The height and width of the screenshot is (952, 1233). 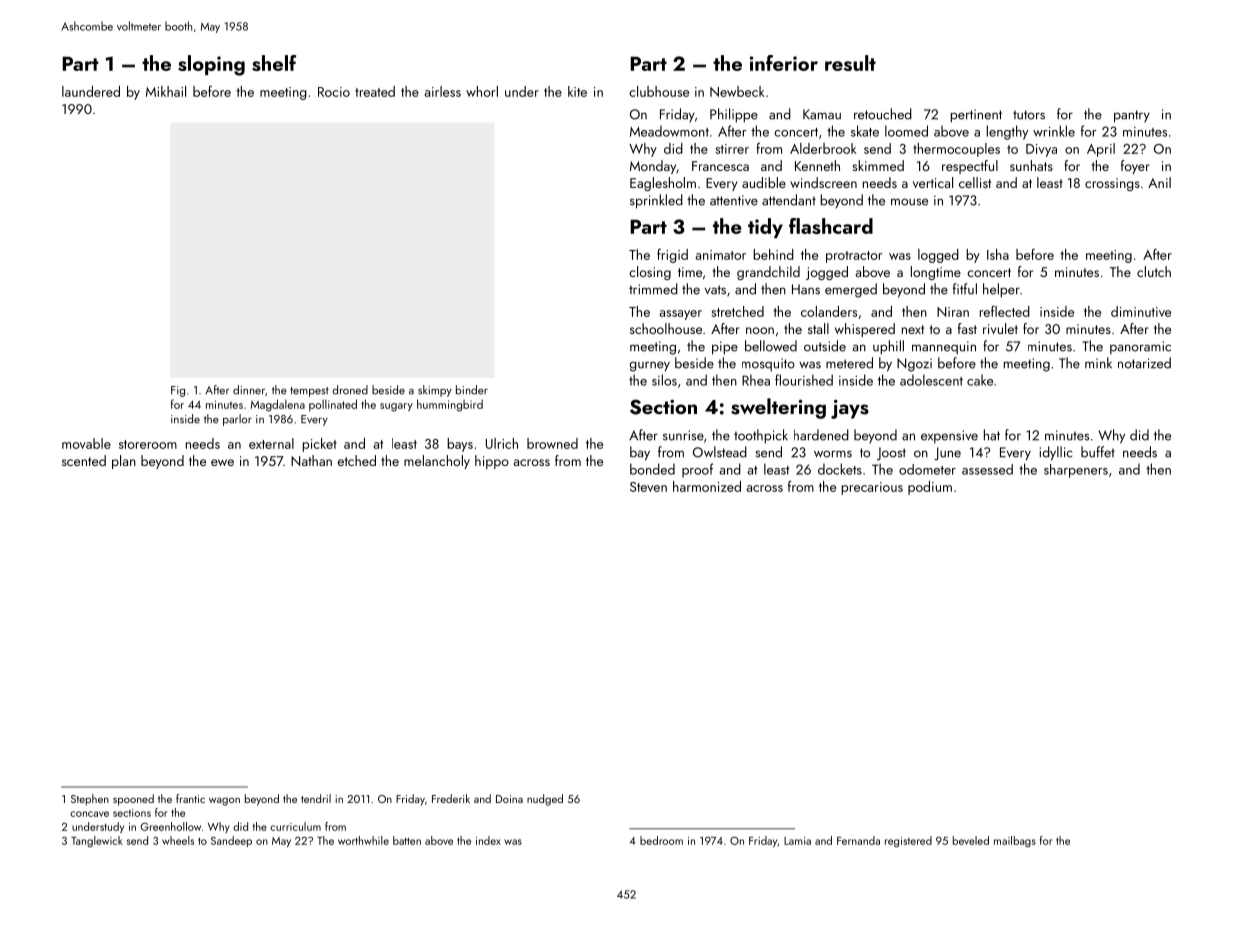 What do you see at coordinates (1098, 452) in the screenshot?
I see `buffet` at bounding box center [1098, 452].
